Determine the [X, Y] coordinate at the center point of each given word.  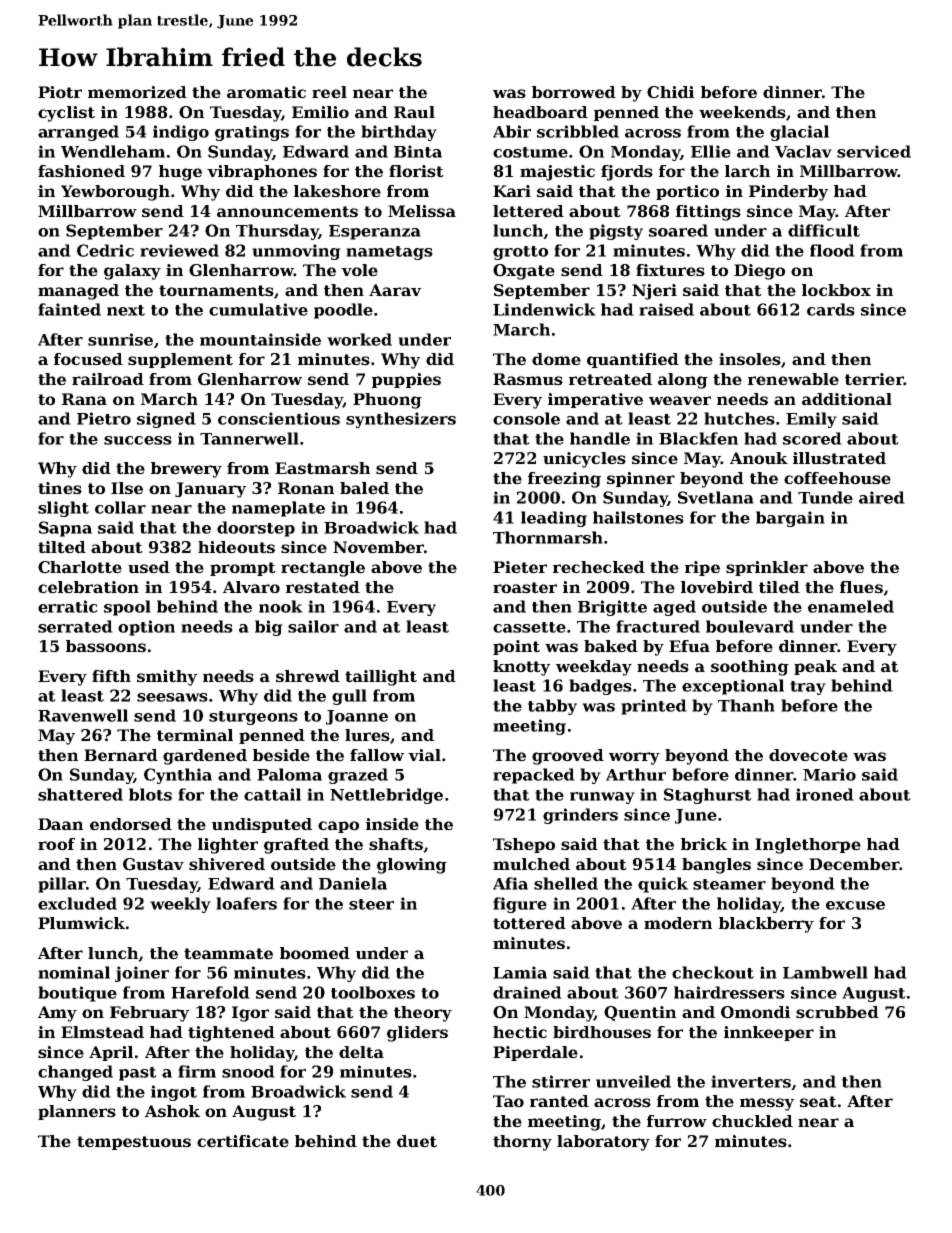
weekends [742, 112]
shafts [396, 844]
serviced [874, 151]
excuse [855, 905]
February [149, 1014]
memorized [137, 92]
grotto [520, 253]
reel [329, 92]
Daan [60, 824]
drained [527, 992]
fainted [69, 309]
